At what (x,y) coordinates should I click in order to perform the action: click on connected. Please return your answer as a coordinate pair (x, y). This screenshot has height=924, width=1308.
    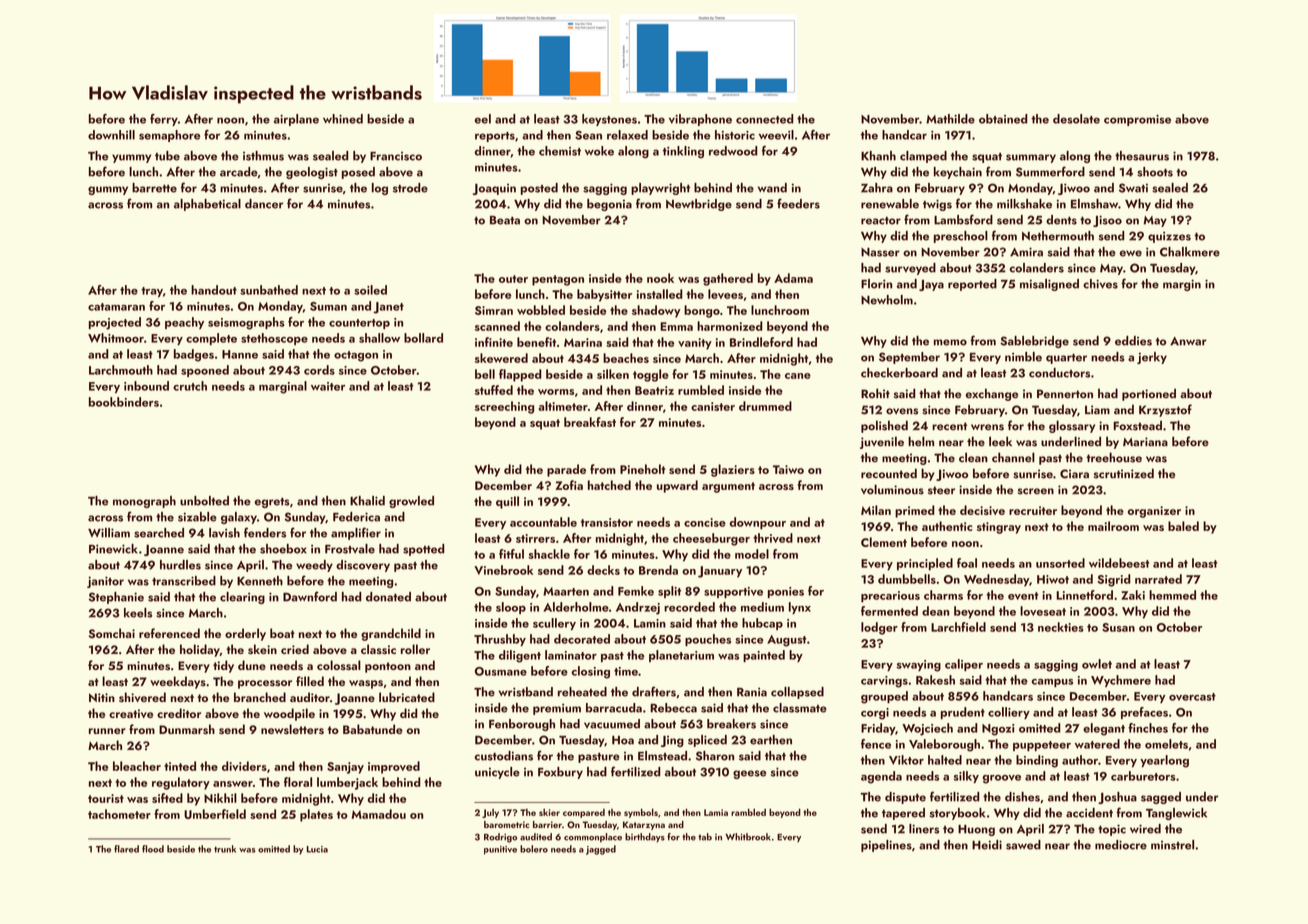
    Looking at the image, I should click on (765, 119).
